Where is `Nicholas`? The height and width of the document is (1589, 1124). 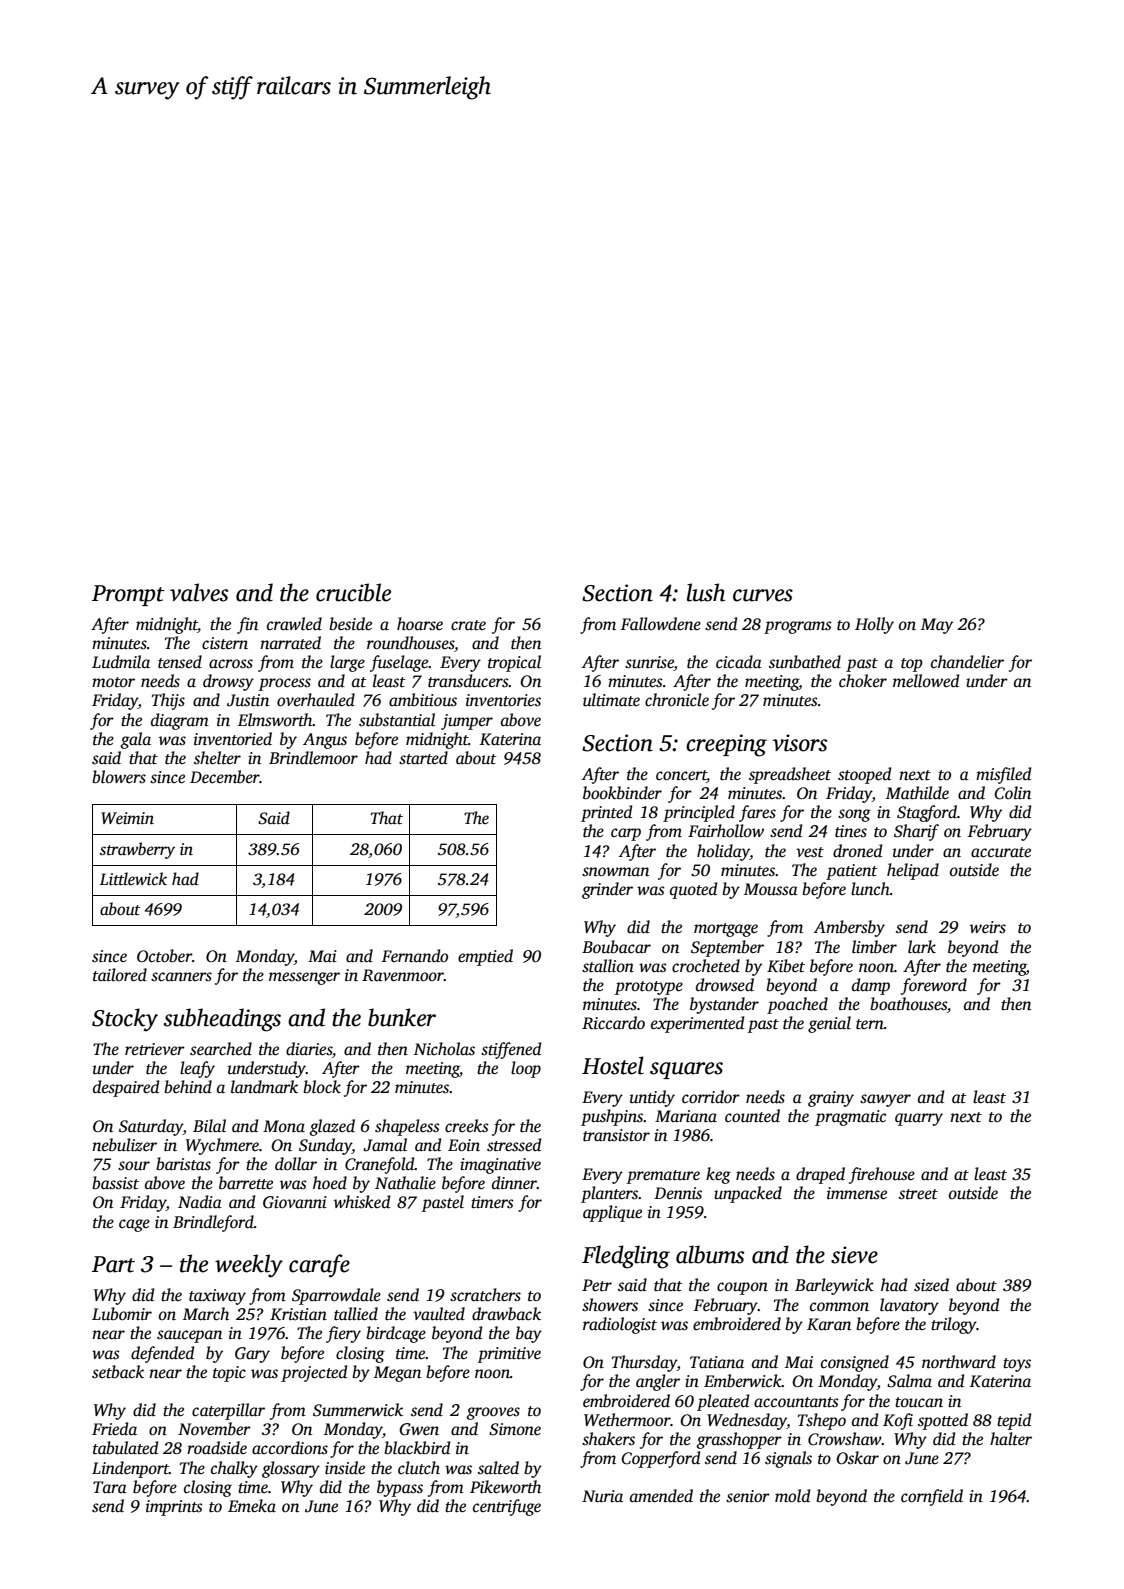 Nicholas is located at coordinates (444, 1049).
